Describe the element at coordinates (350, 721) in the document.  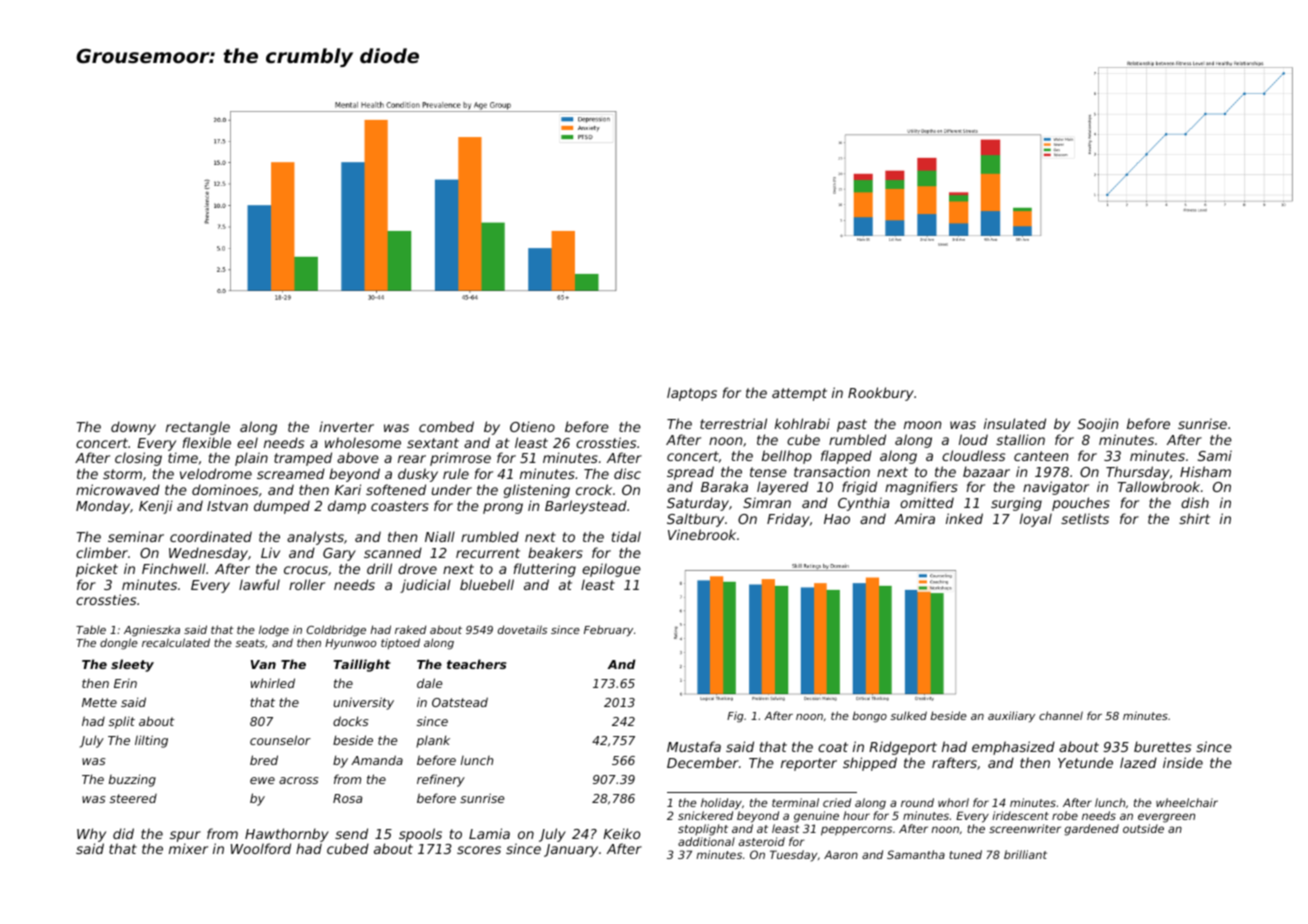
I see `docks` at that location.
